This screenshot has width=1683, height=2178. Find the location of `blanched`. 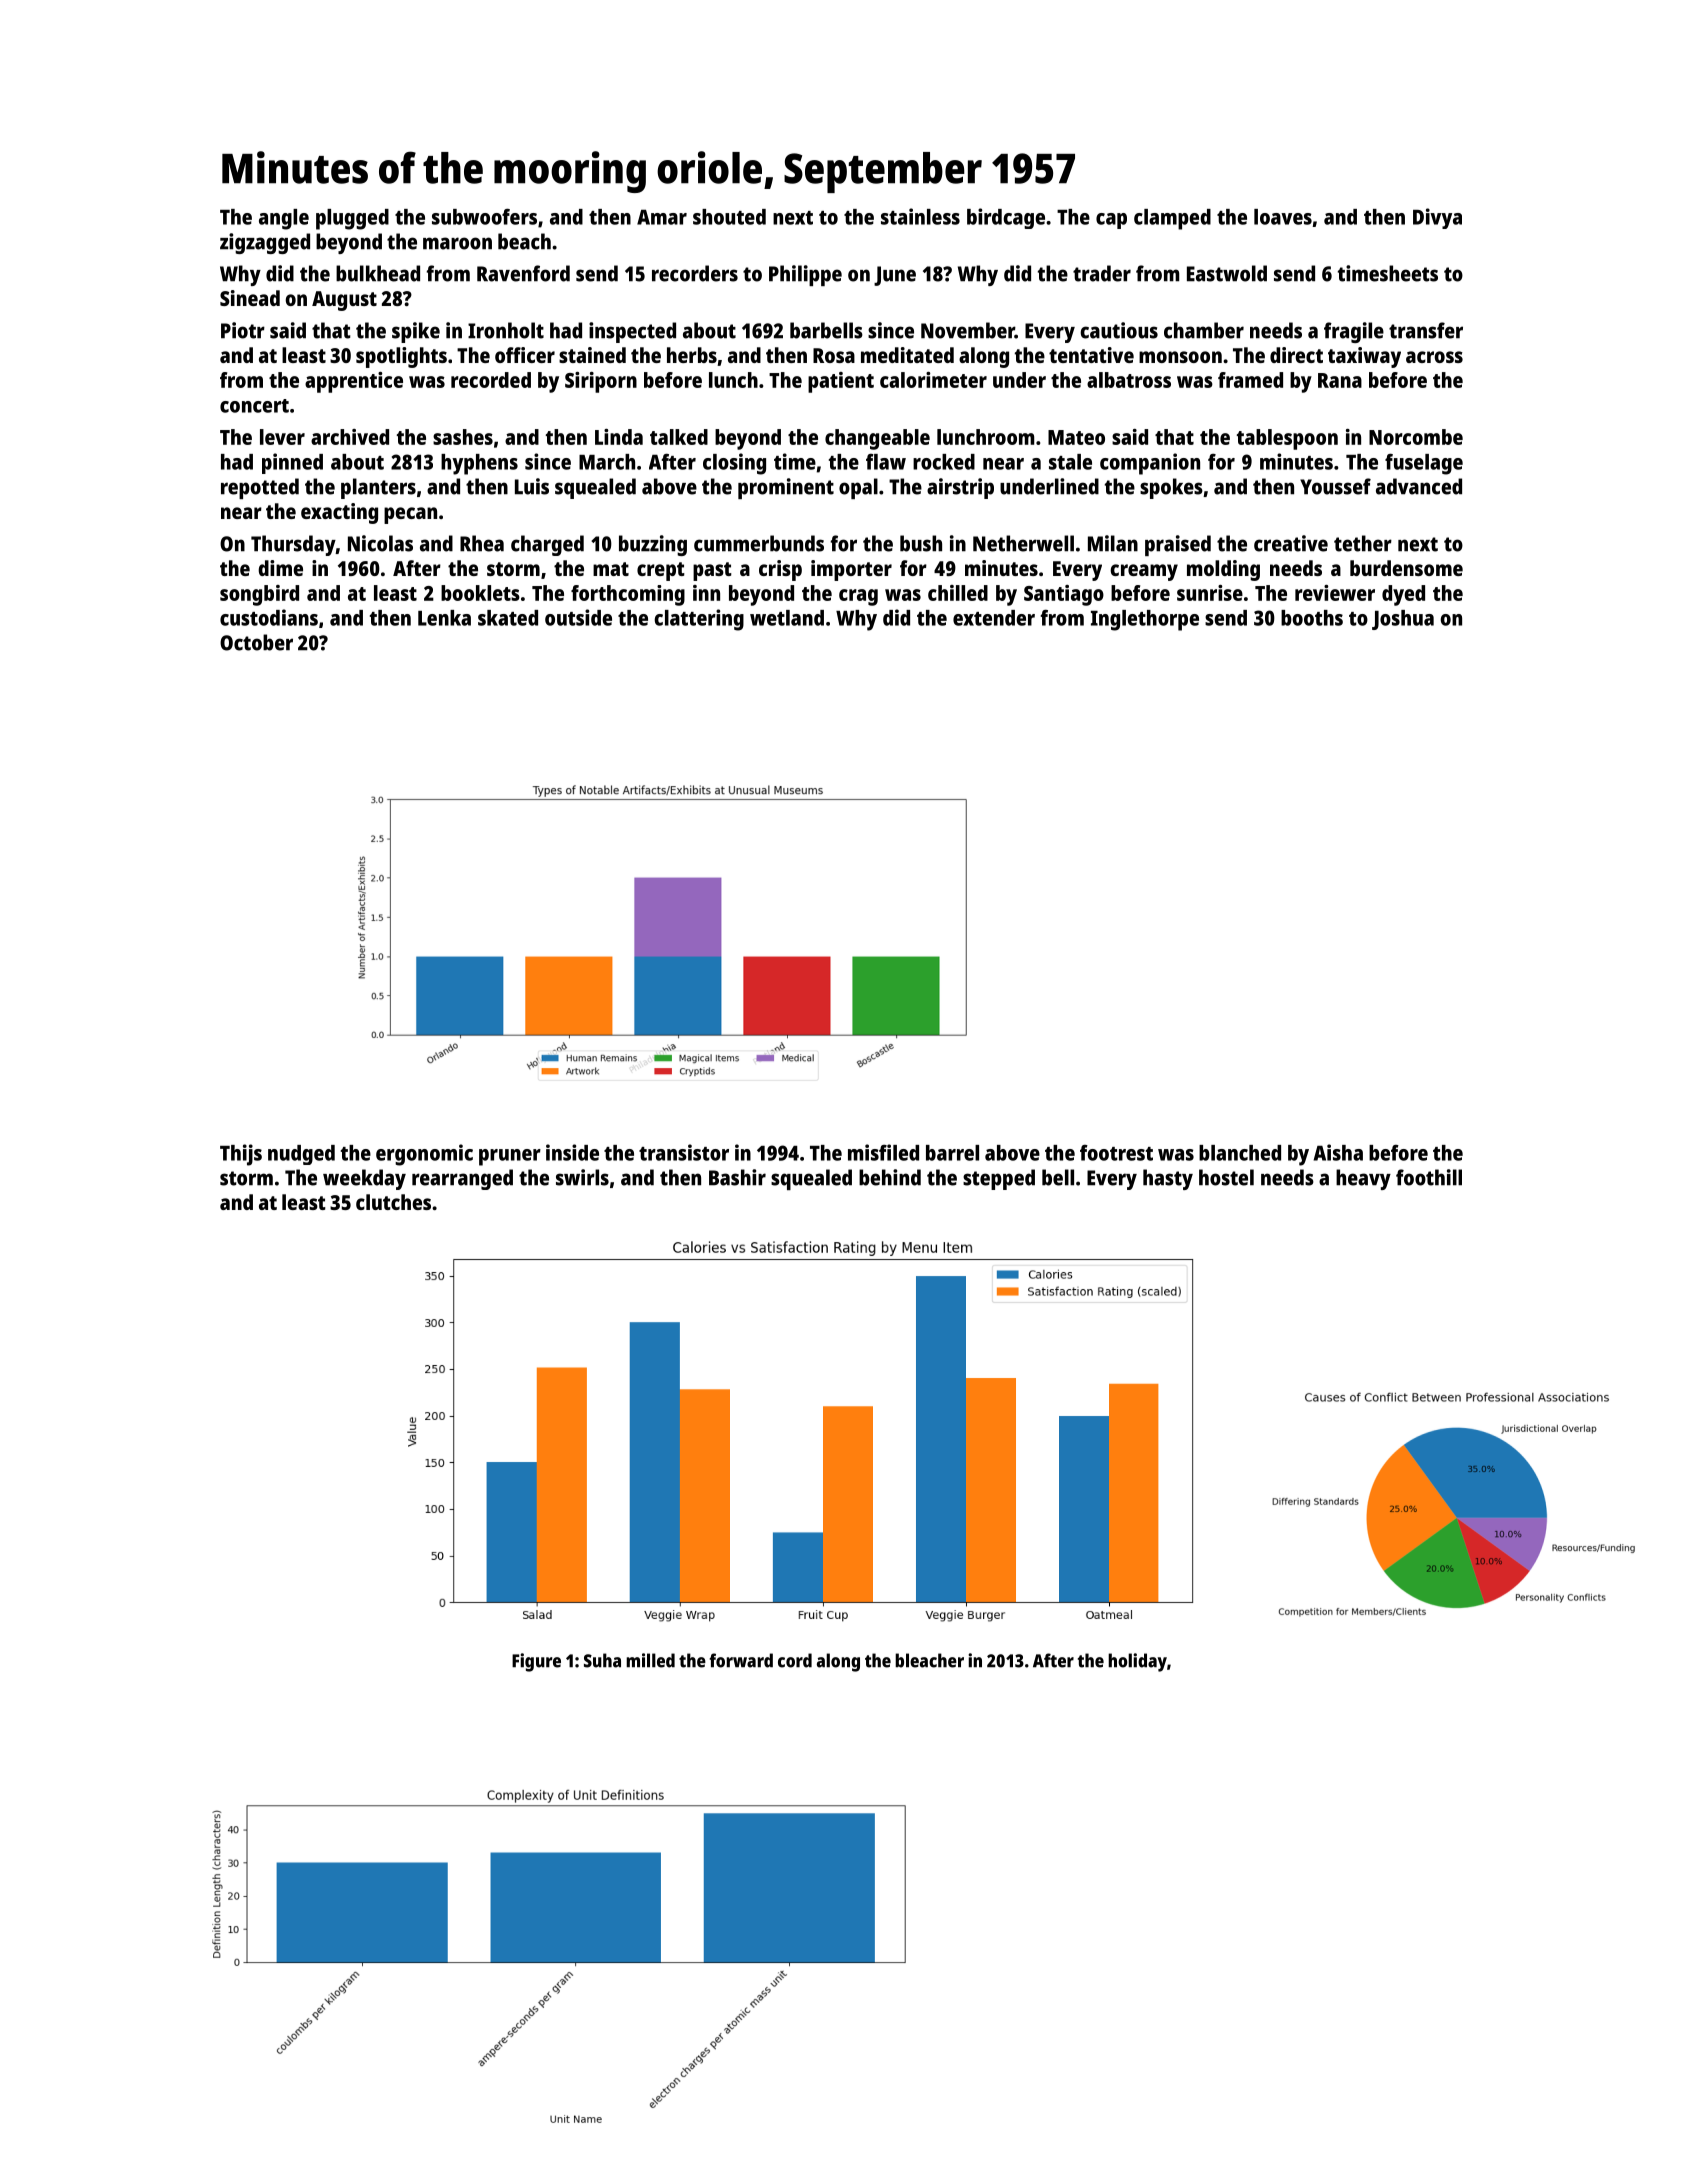

blanched is located at coordinates (1240, 1153).
